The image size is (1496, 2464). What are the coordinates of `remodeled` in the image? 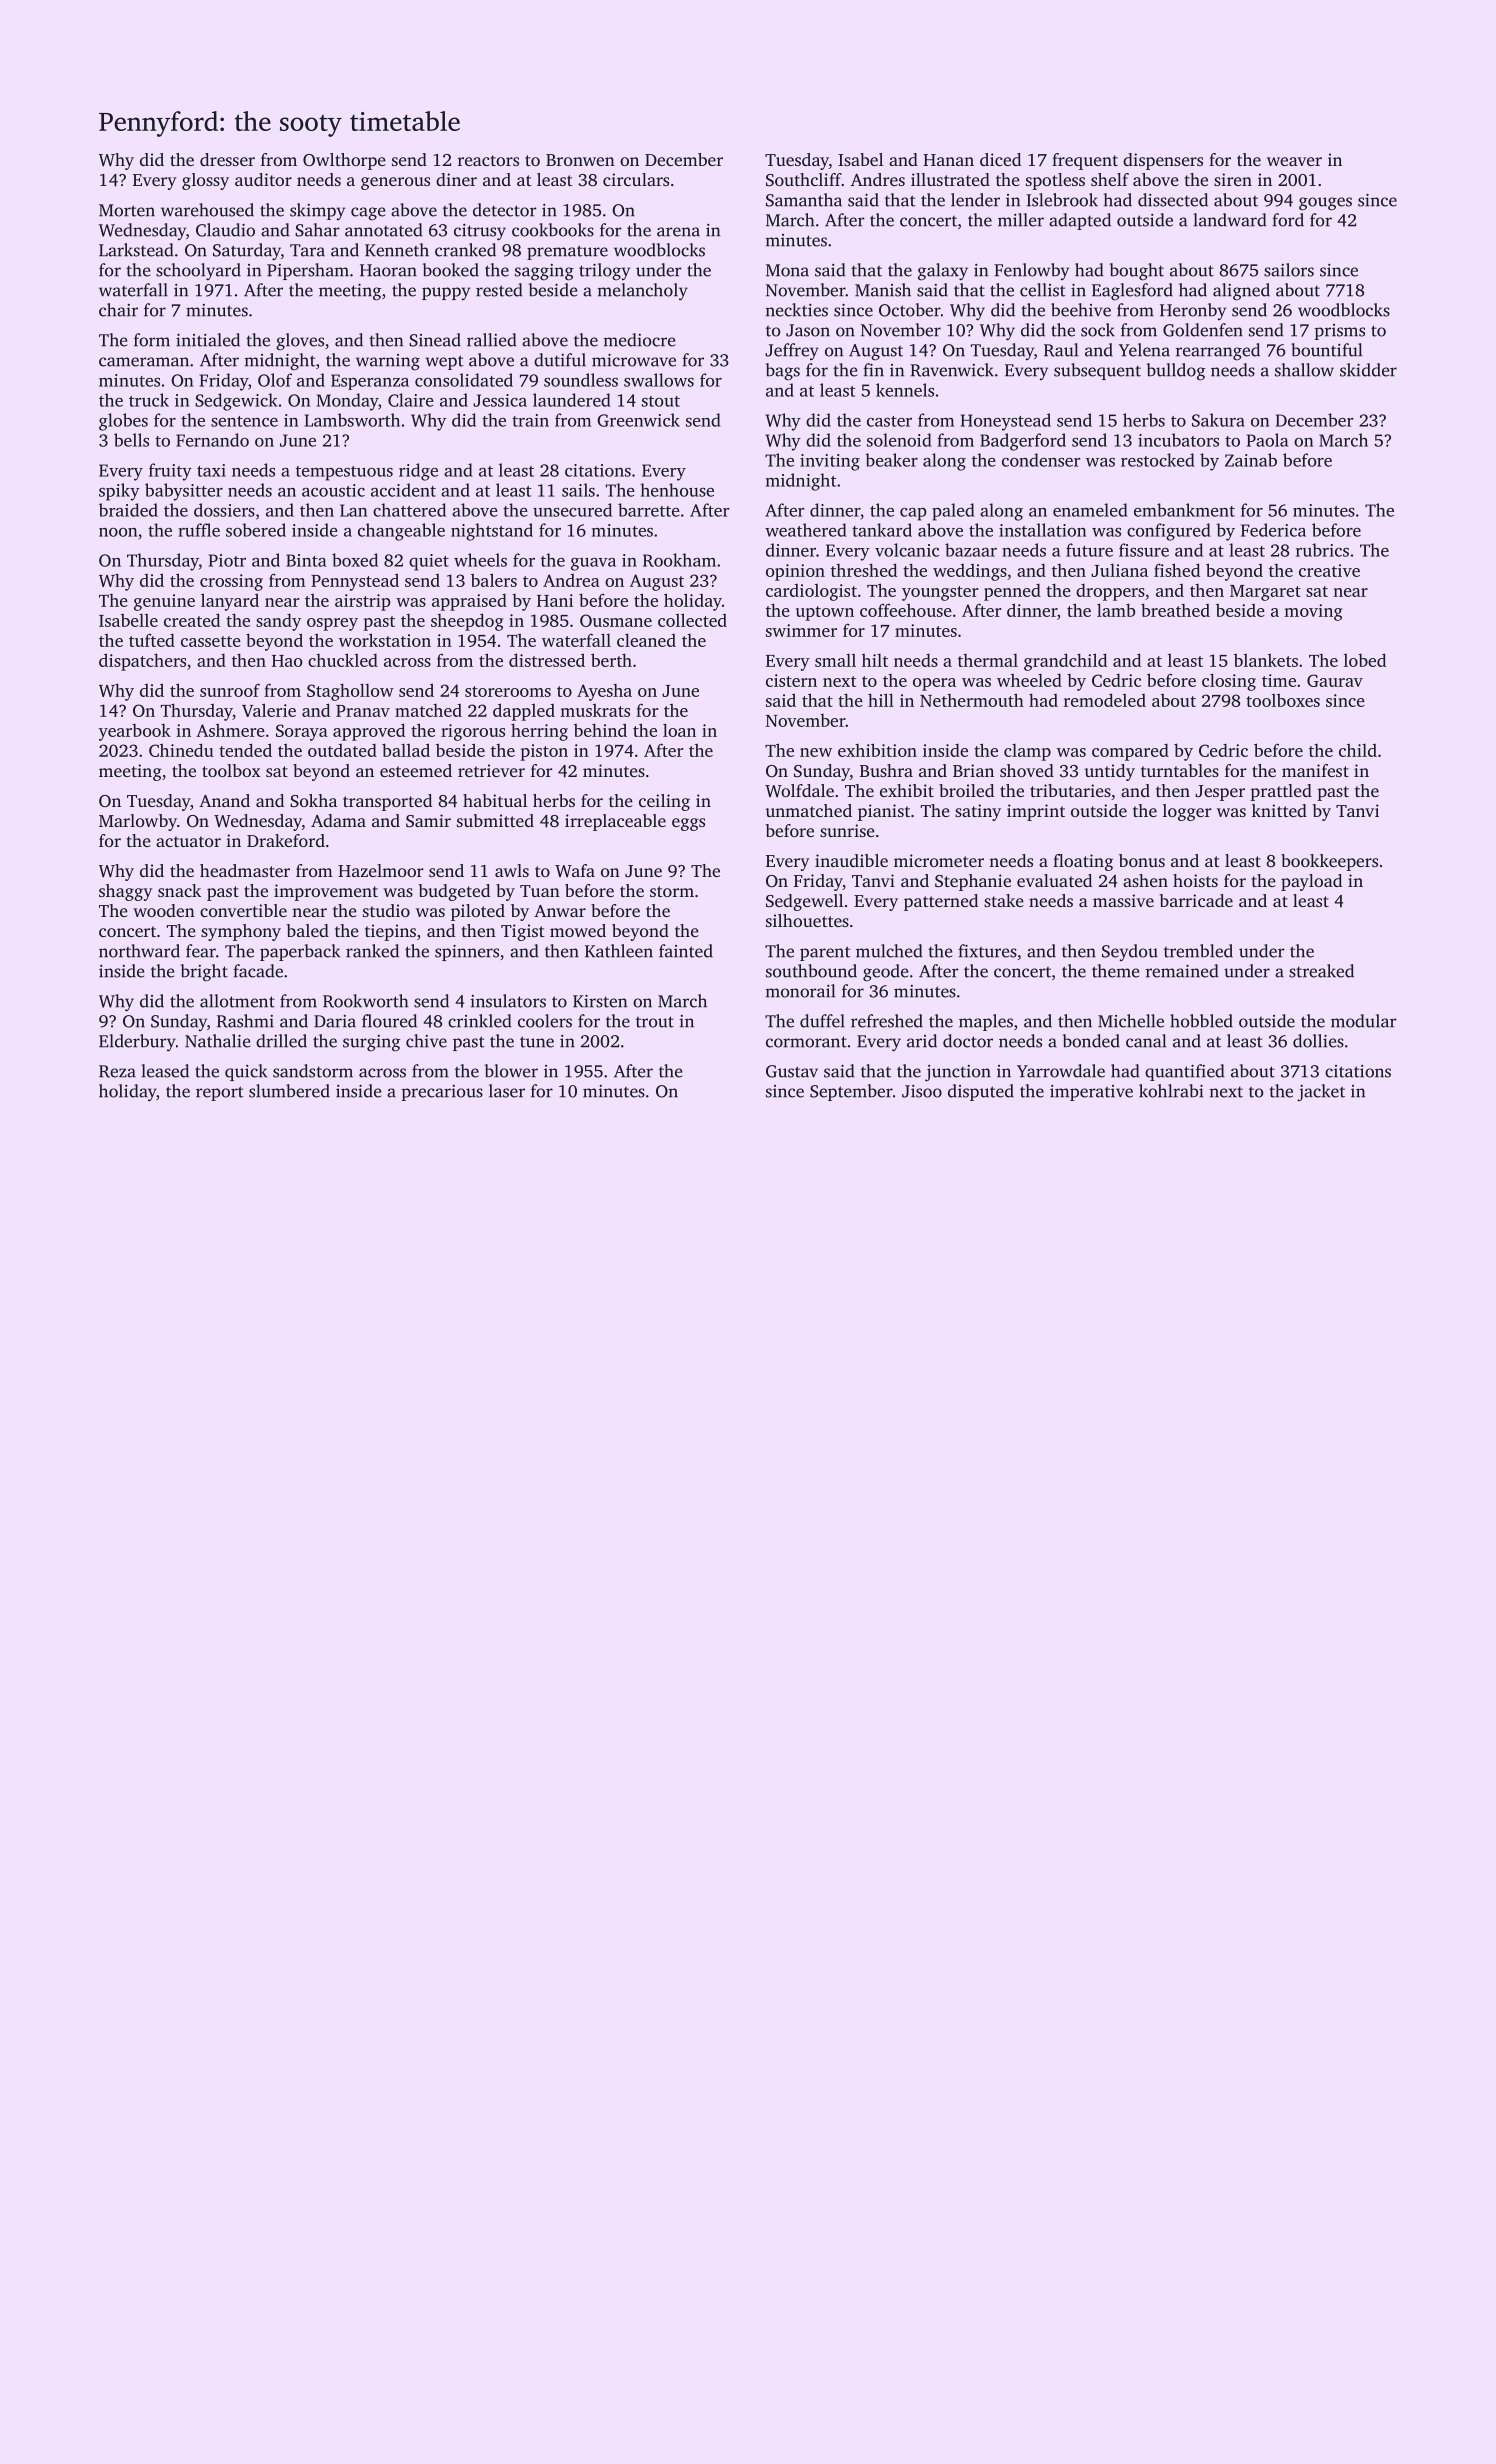 It's located at (1105, 700).
